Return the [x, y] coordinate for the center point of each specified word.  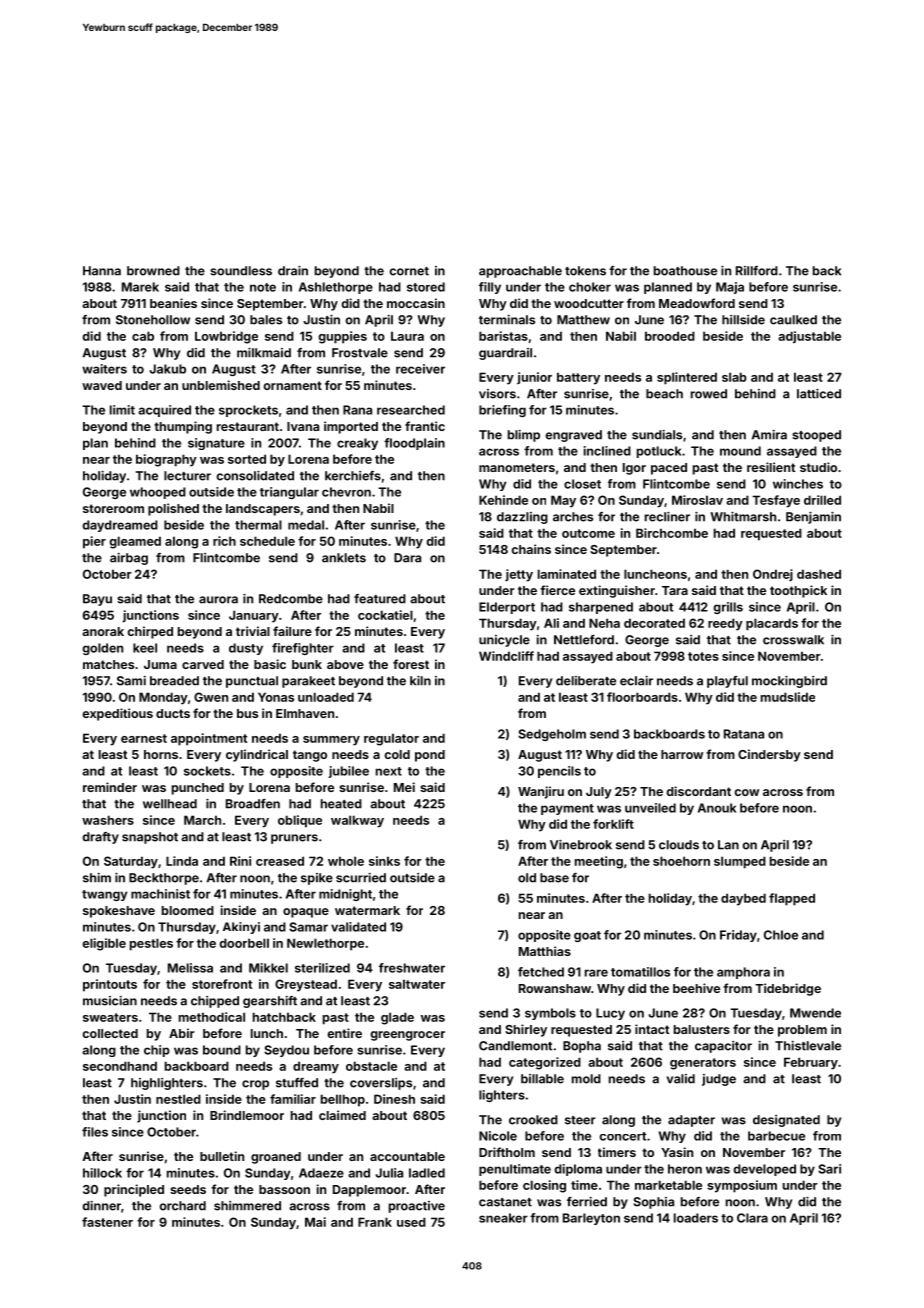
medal [306, 525]
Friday [738, 936]
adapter [691, 1121]
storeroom [113, 508]
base [554, 878]
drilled [822, 500]
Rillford [757, 271]
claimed [342, 1115]
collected [110, 1033]
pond [430, 756]
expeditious [117, 714]
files [95, 1132]
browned [153, 271]
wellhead [170, 804]
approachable [520, 272]
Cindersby [769, 755]
